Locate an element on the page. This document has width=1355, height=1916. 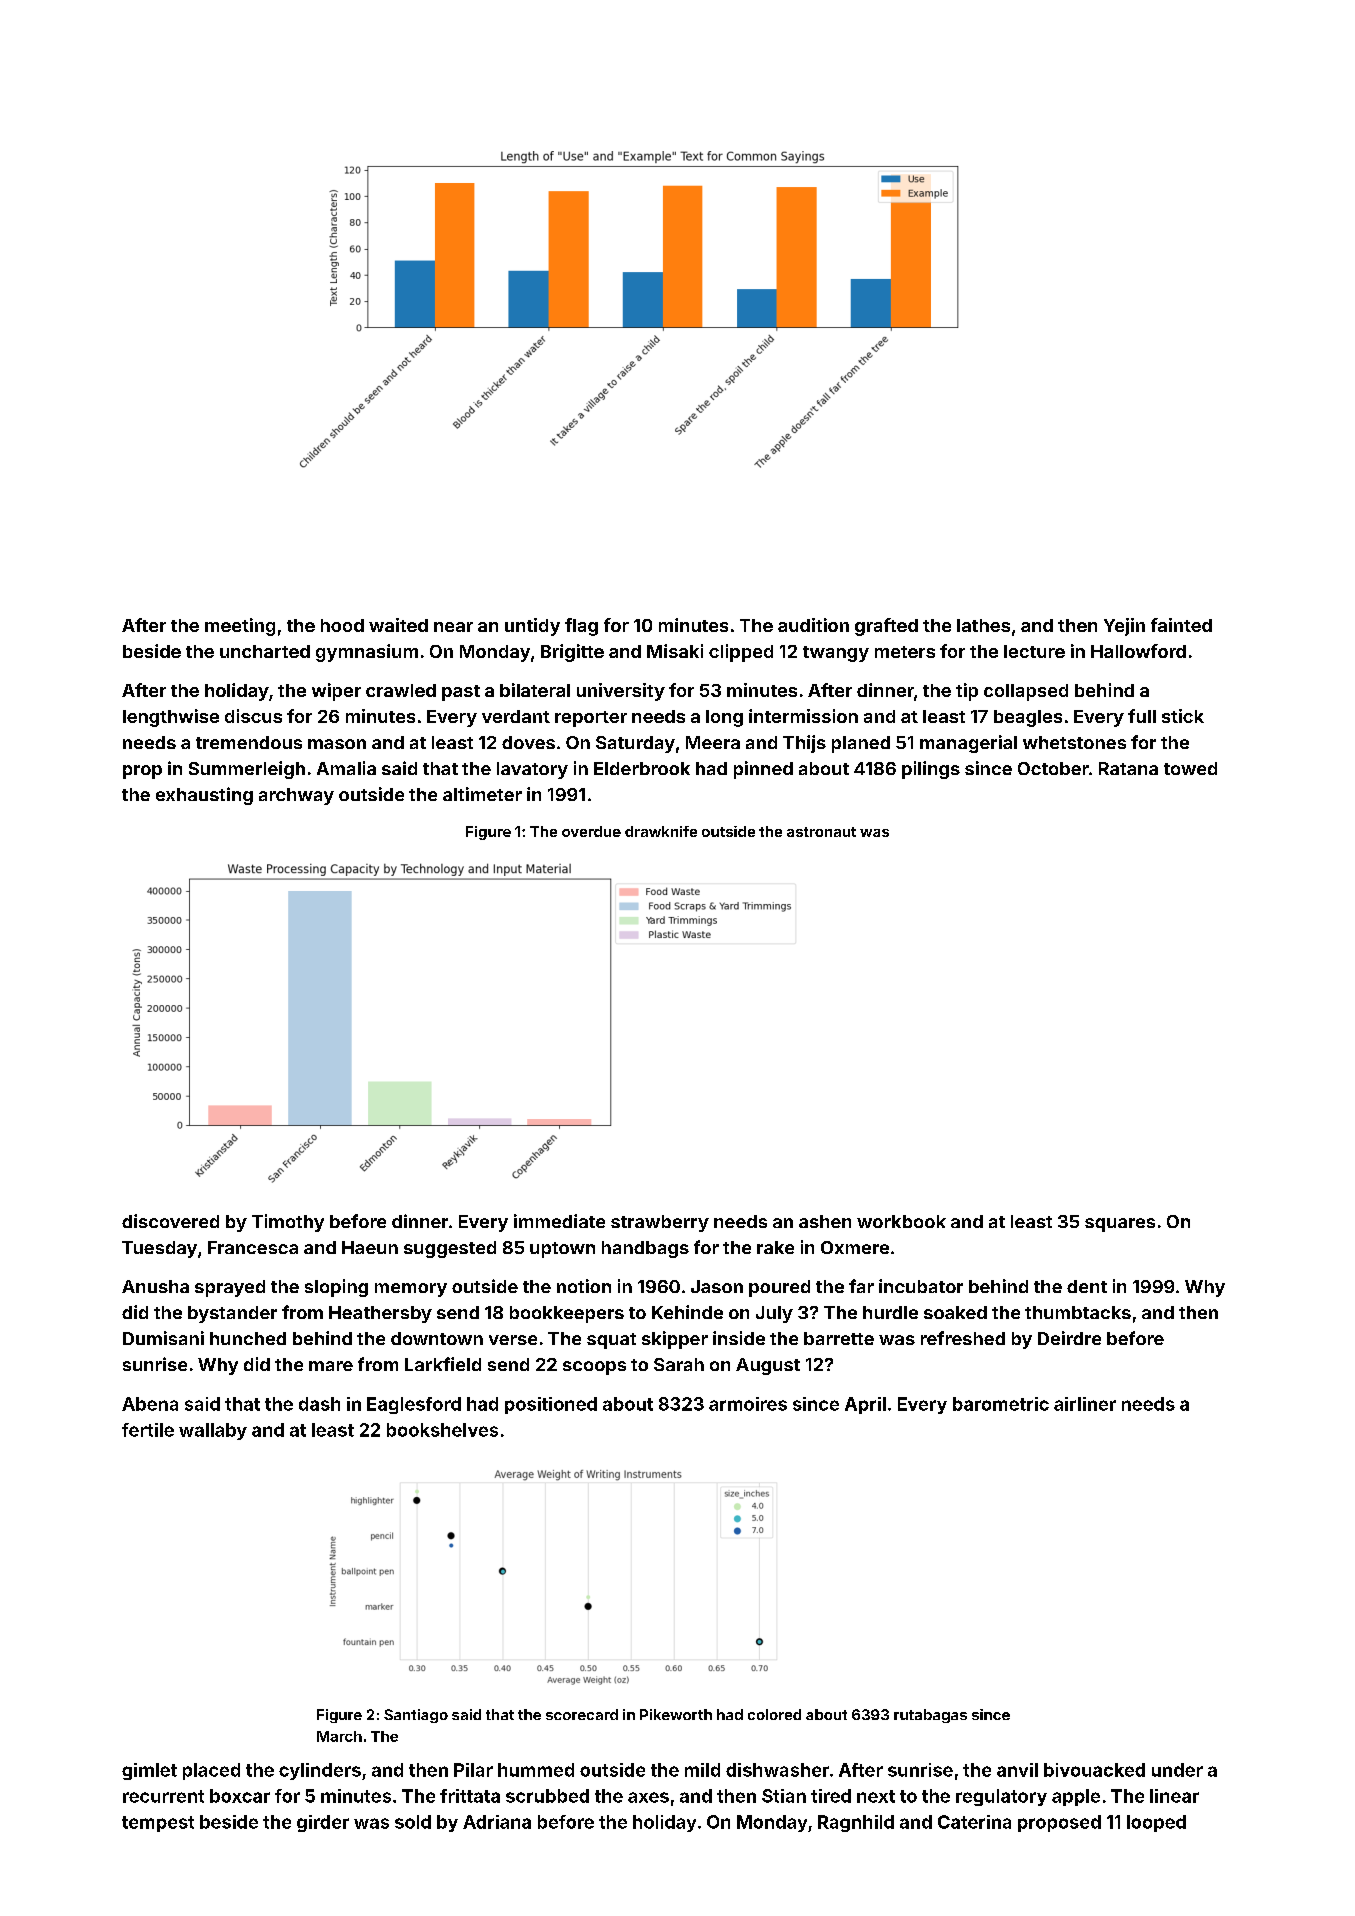
audition is located at coordinates (813, 625).
